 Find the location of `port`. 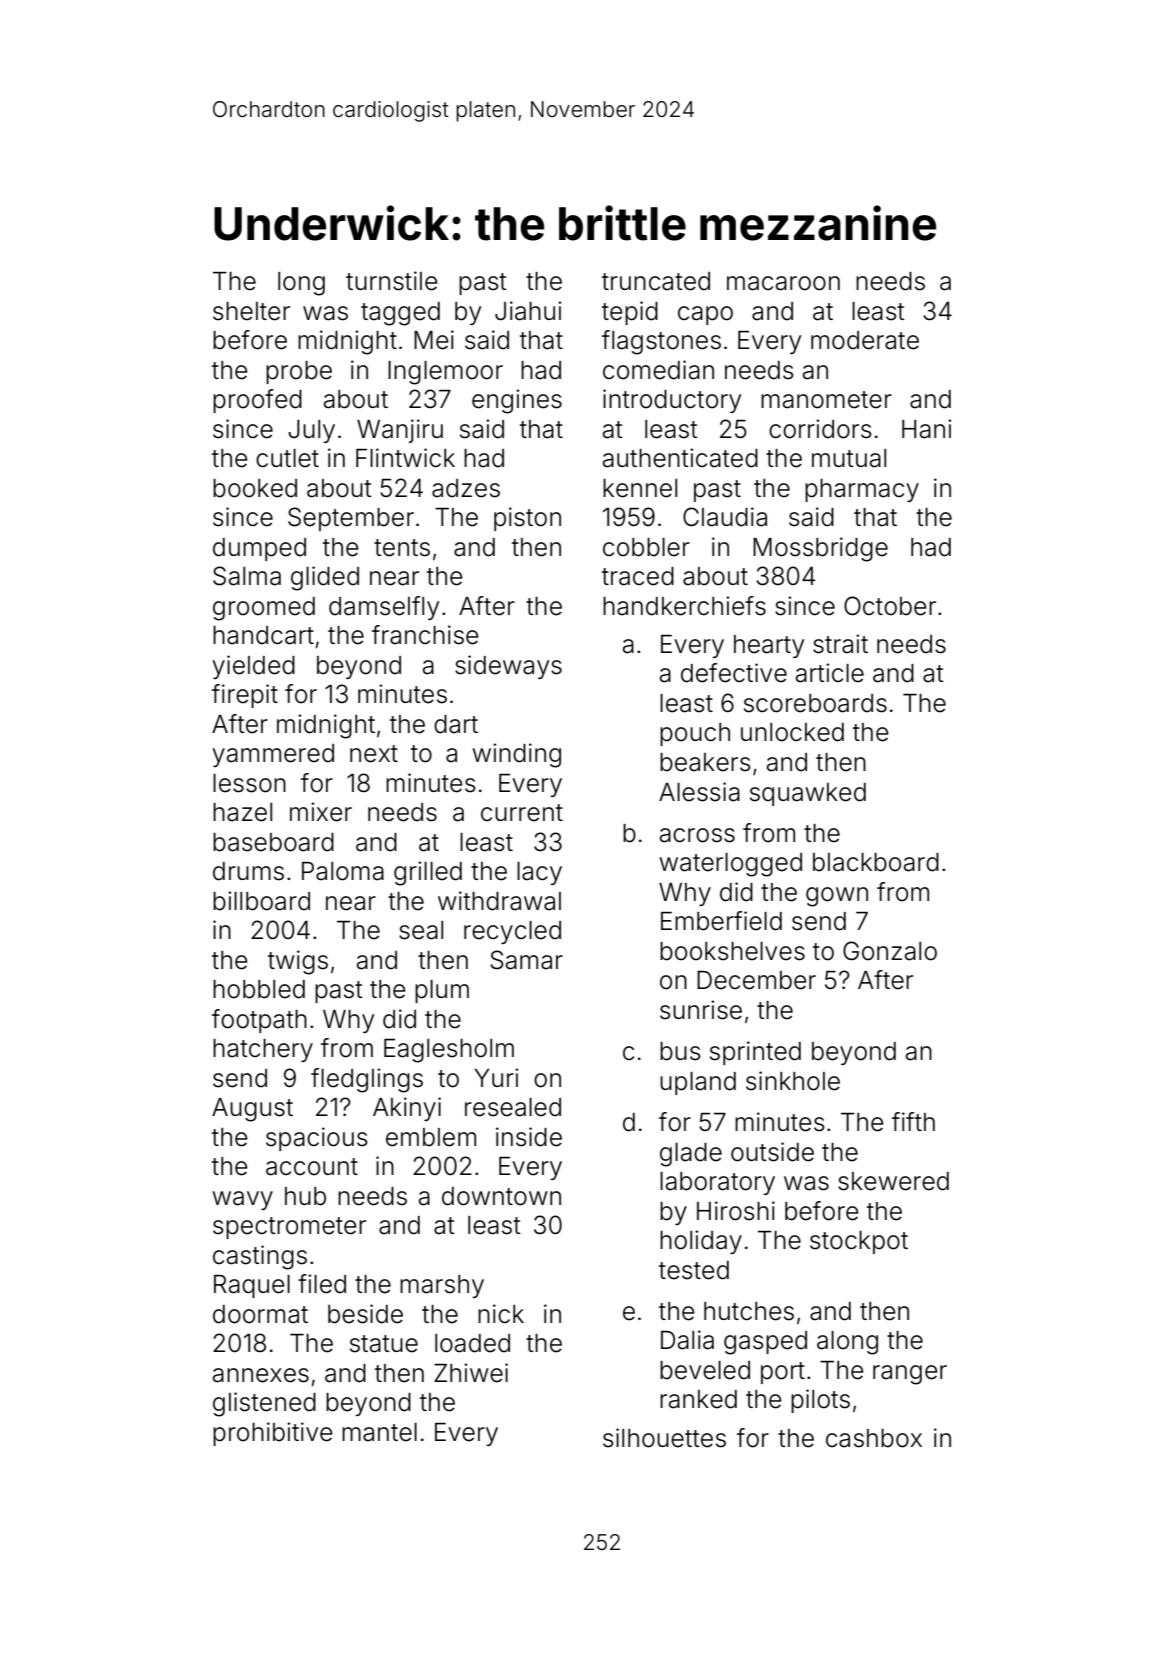

port is located at coordinates (783, 1373).
